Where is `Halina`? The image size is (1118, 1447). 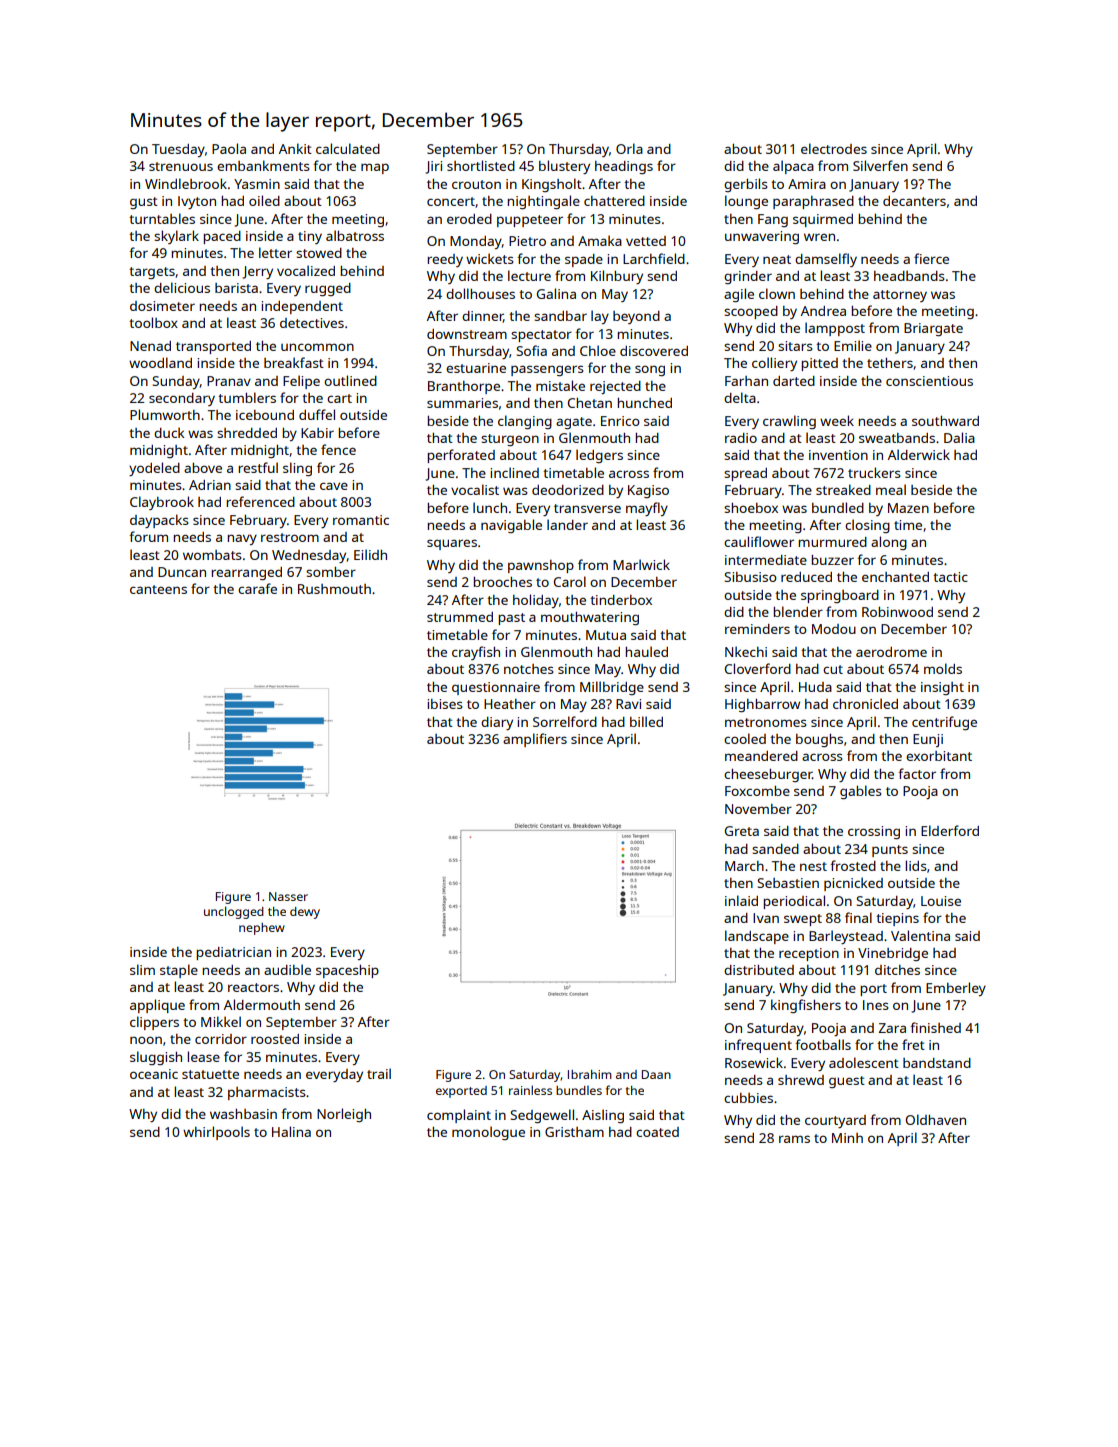
Halina is located at coordinates (291, 1131).
